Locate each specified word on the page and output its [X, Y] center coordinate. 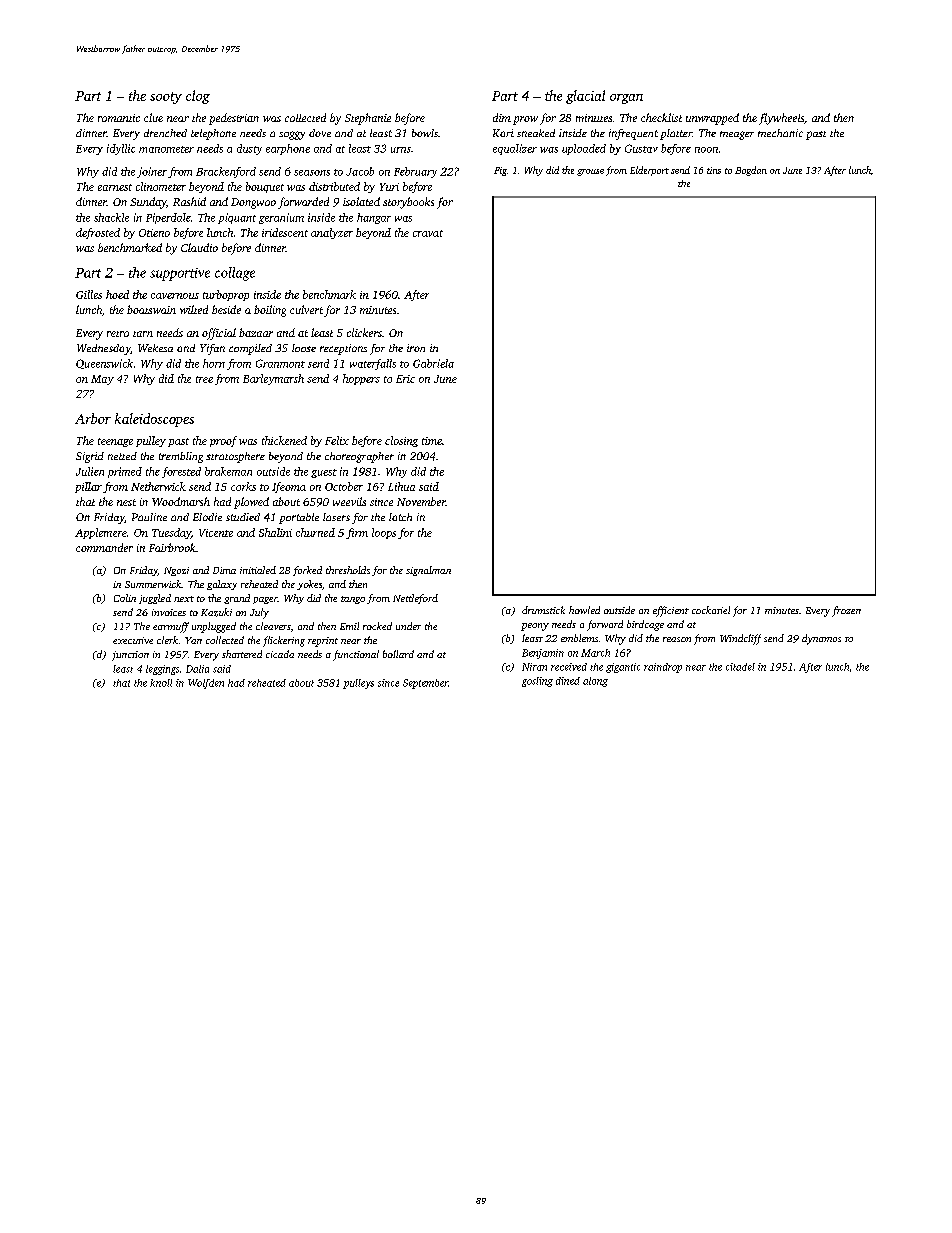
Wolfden [206, 684]
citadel [740, 667]
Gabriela [433, 363]
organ [626, 99]
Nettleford [415, 599]
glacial [585, 97]
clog [198, 97]
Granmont [280, 363]
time [432, 441]
